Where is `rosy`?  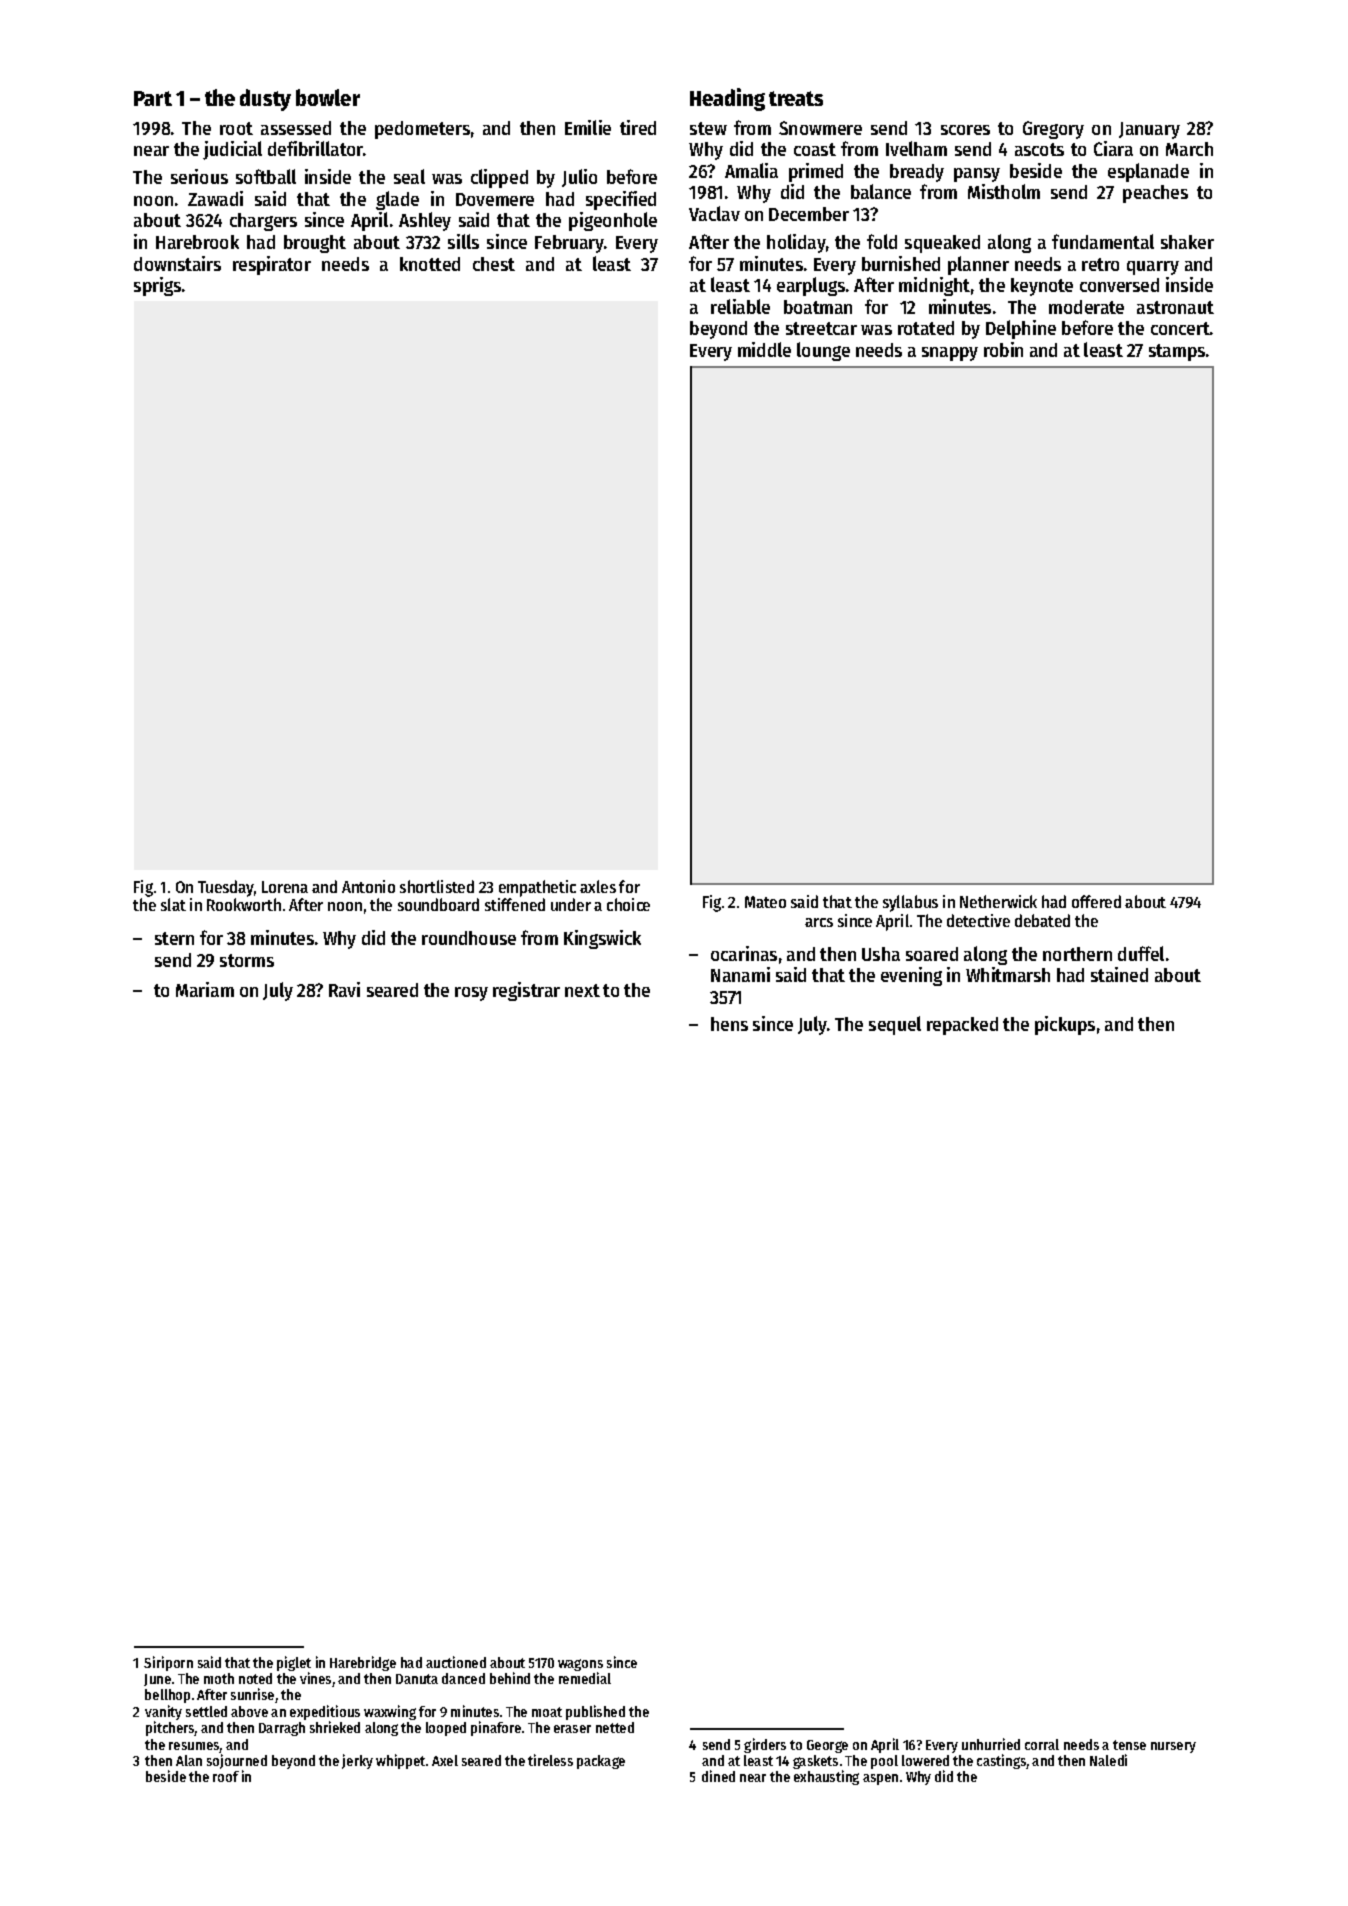
rosy is located at coordinates (471, 994).
